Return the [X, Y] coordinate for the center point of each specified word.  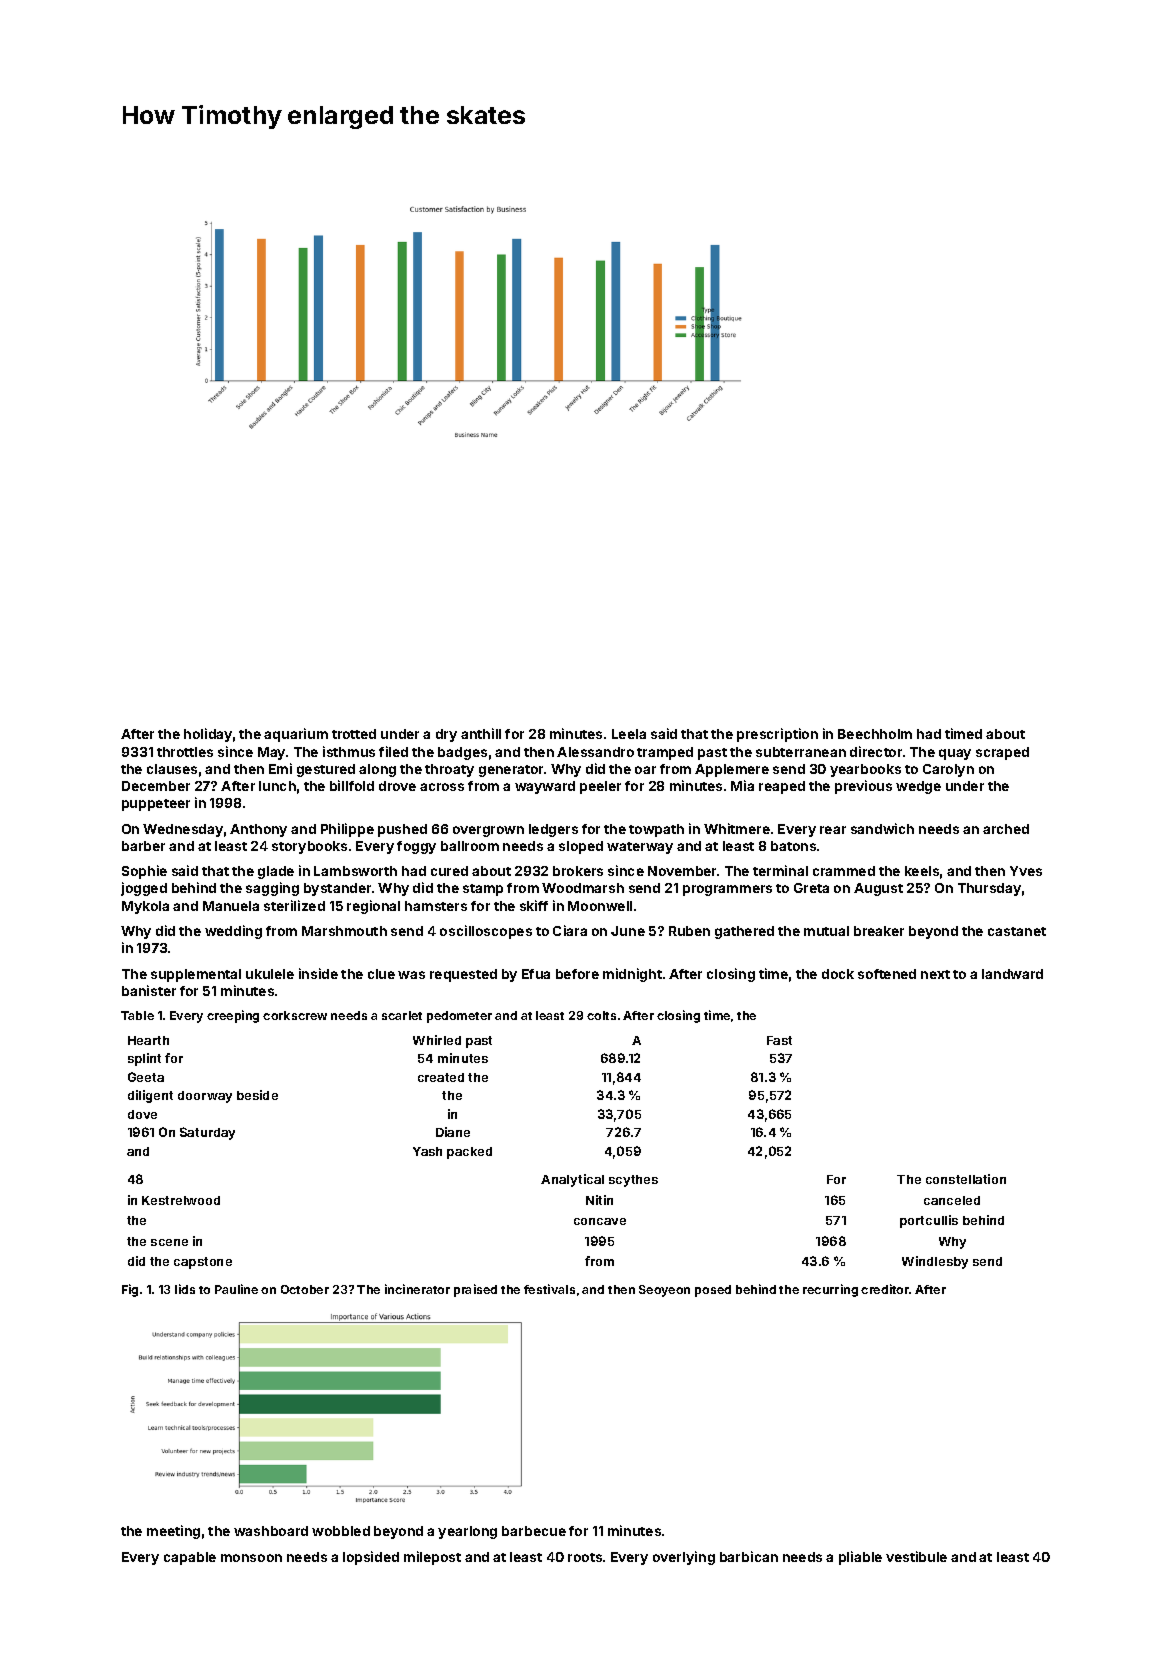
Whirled [437, 1040]
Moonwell [600, 906]
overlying [684, 1558]
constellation [966, 1179]
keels [922, 871]
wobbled [341, 1531]
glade [276, 872]
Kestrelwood [181, 1200]
